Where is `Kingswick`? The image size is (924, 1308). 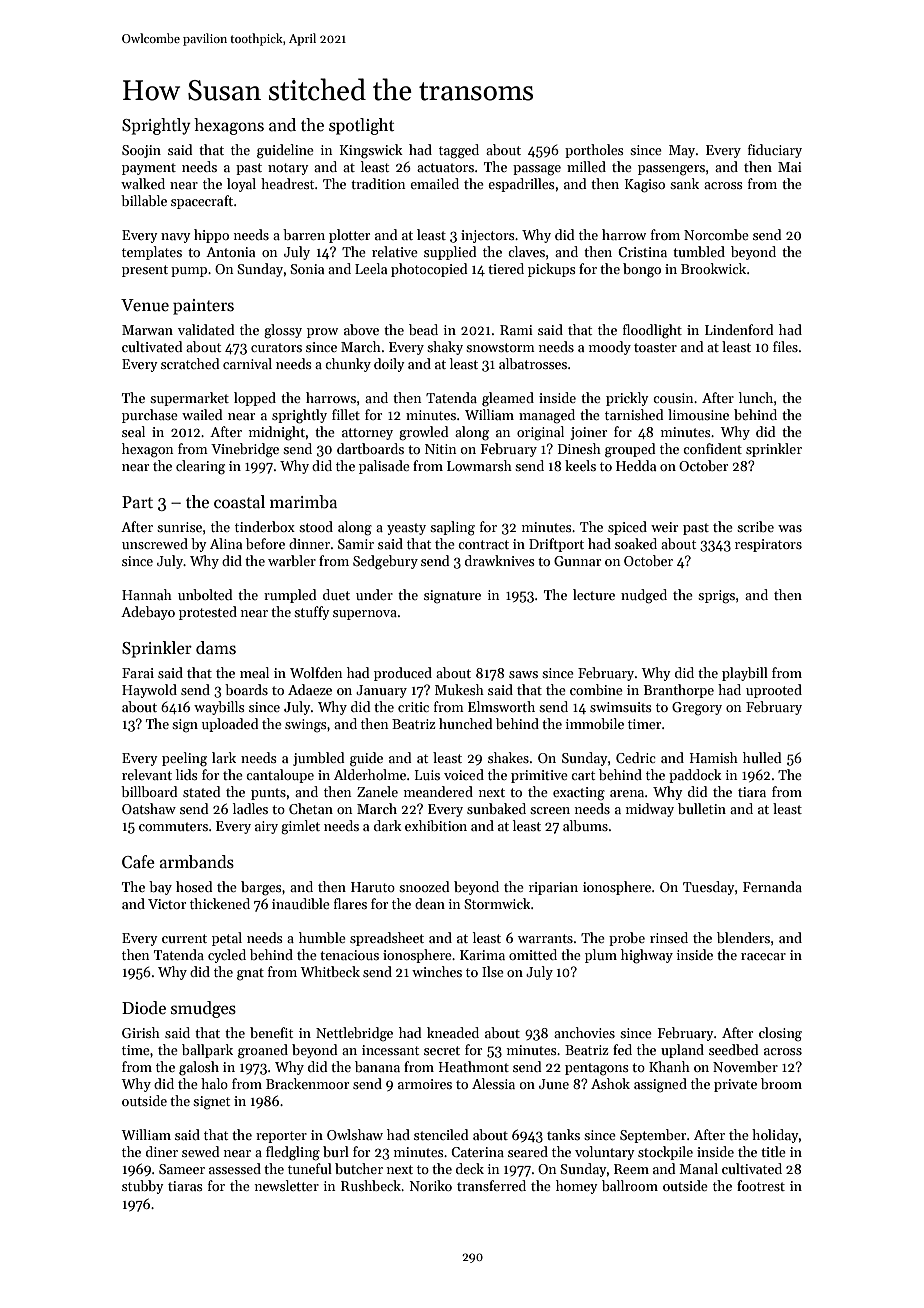 Kingswick is located at coordinates (371, 151).
